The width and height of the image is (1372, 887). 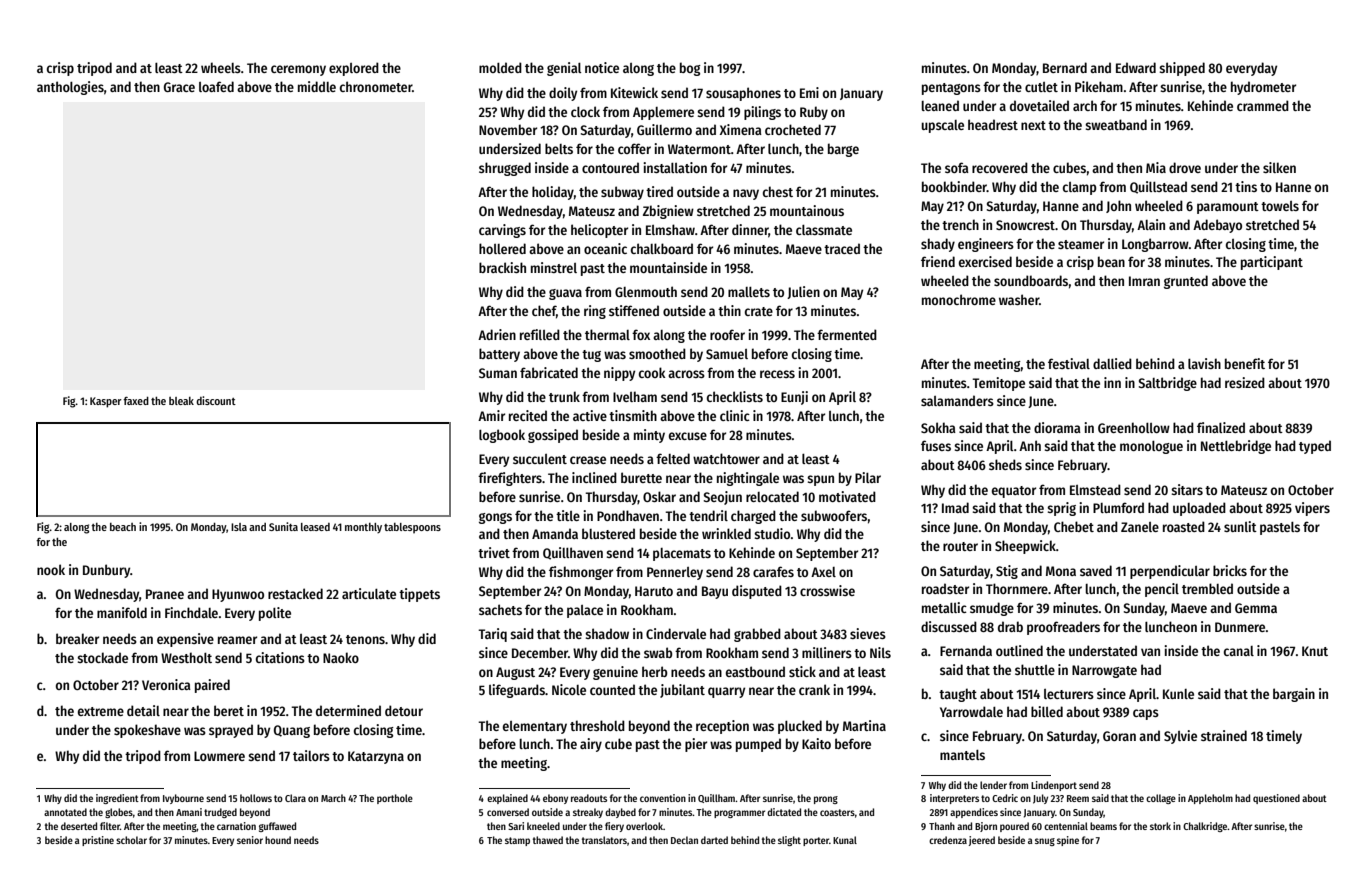 I want to click on traced, so click(x=842, y=248).
